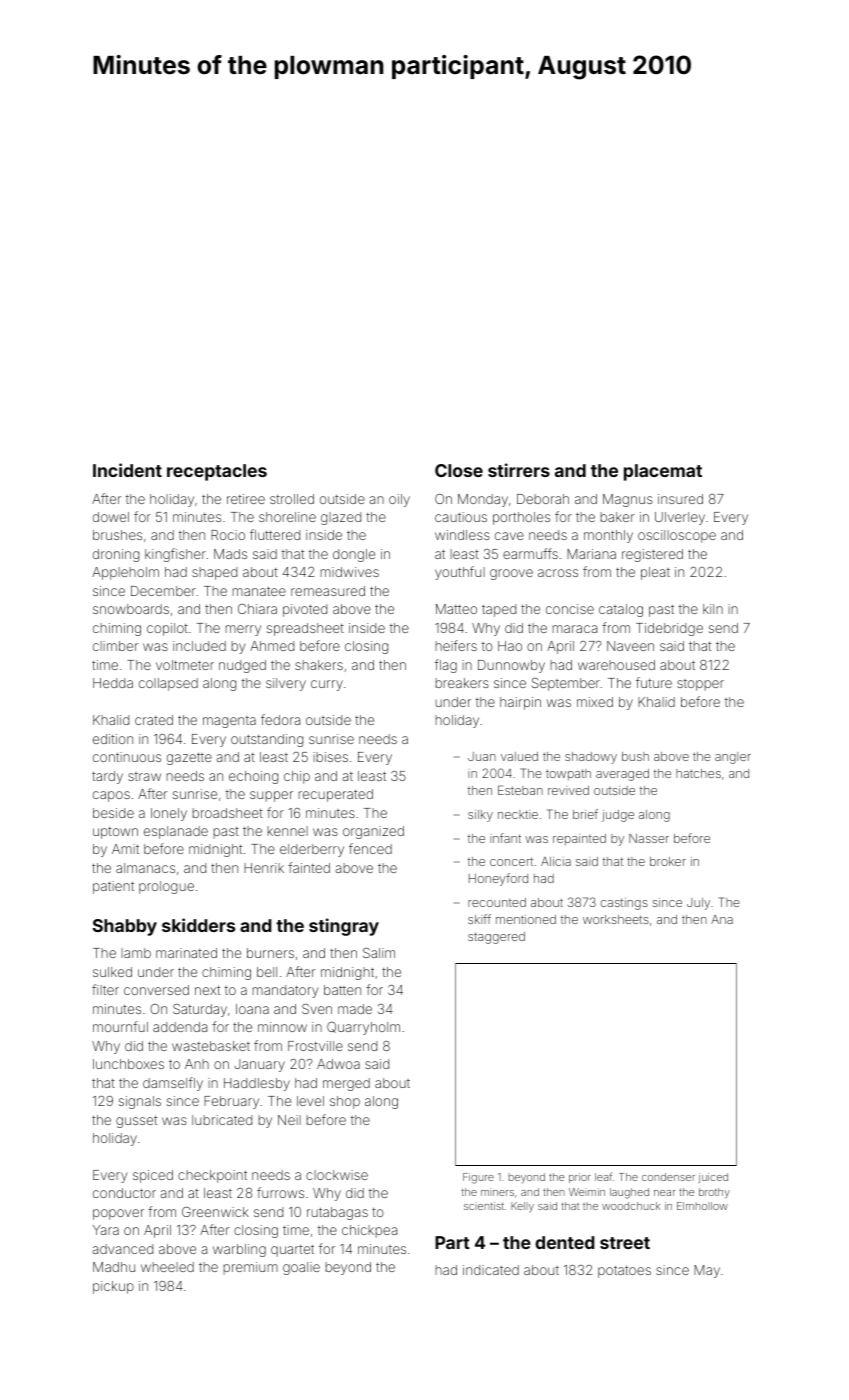  I want to click on stirrers, so click(519, 470).
